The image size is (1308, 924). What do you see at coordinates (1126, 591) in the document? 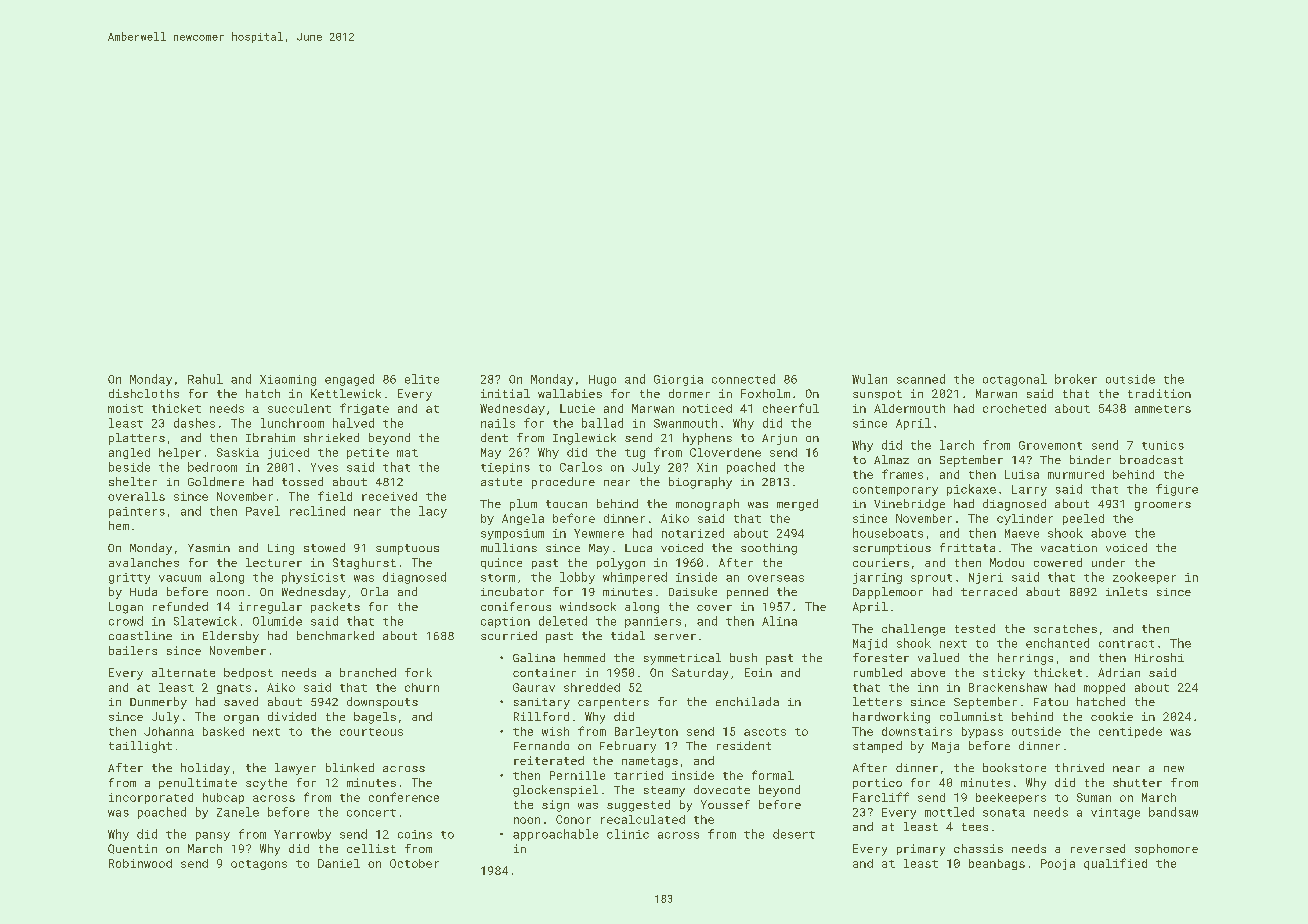
I see `inlets` at bounding box center [1126, 591].
